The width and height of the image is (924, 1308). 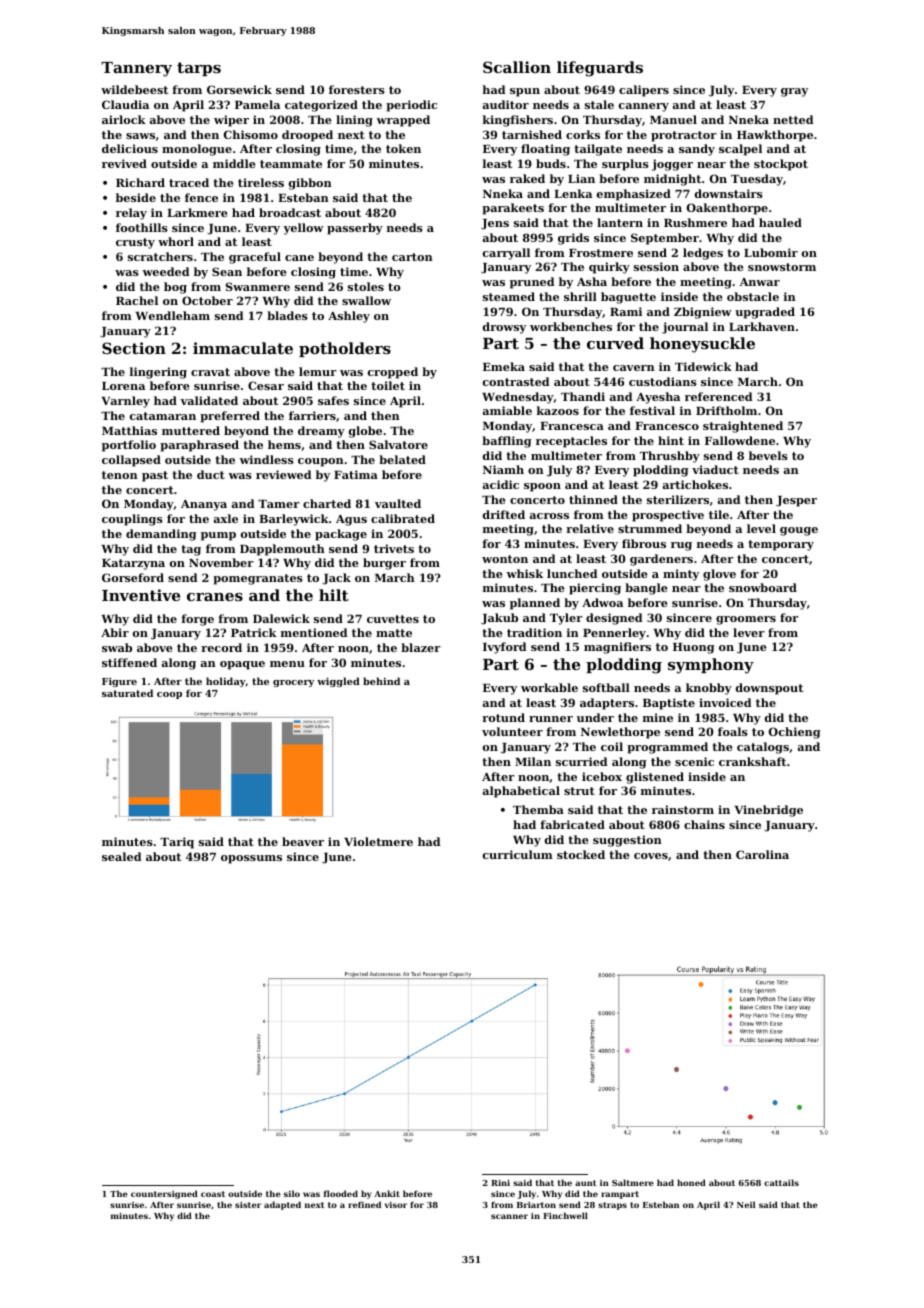 I want to click on lifeguards, so click(x=600, y=69).
